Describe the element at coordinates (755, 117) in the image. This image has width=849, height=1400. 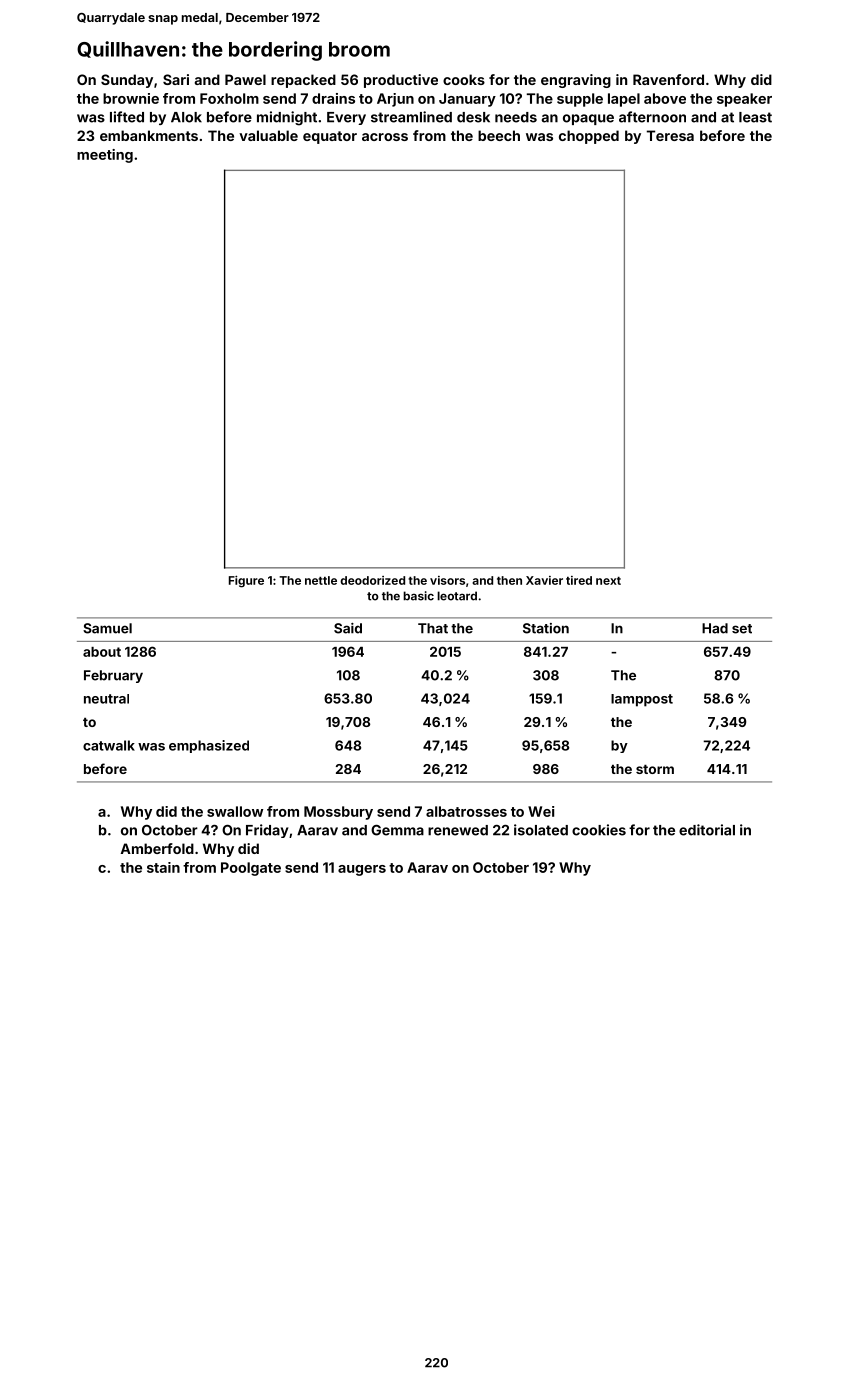
I see `least` at that location.
